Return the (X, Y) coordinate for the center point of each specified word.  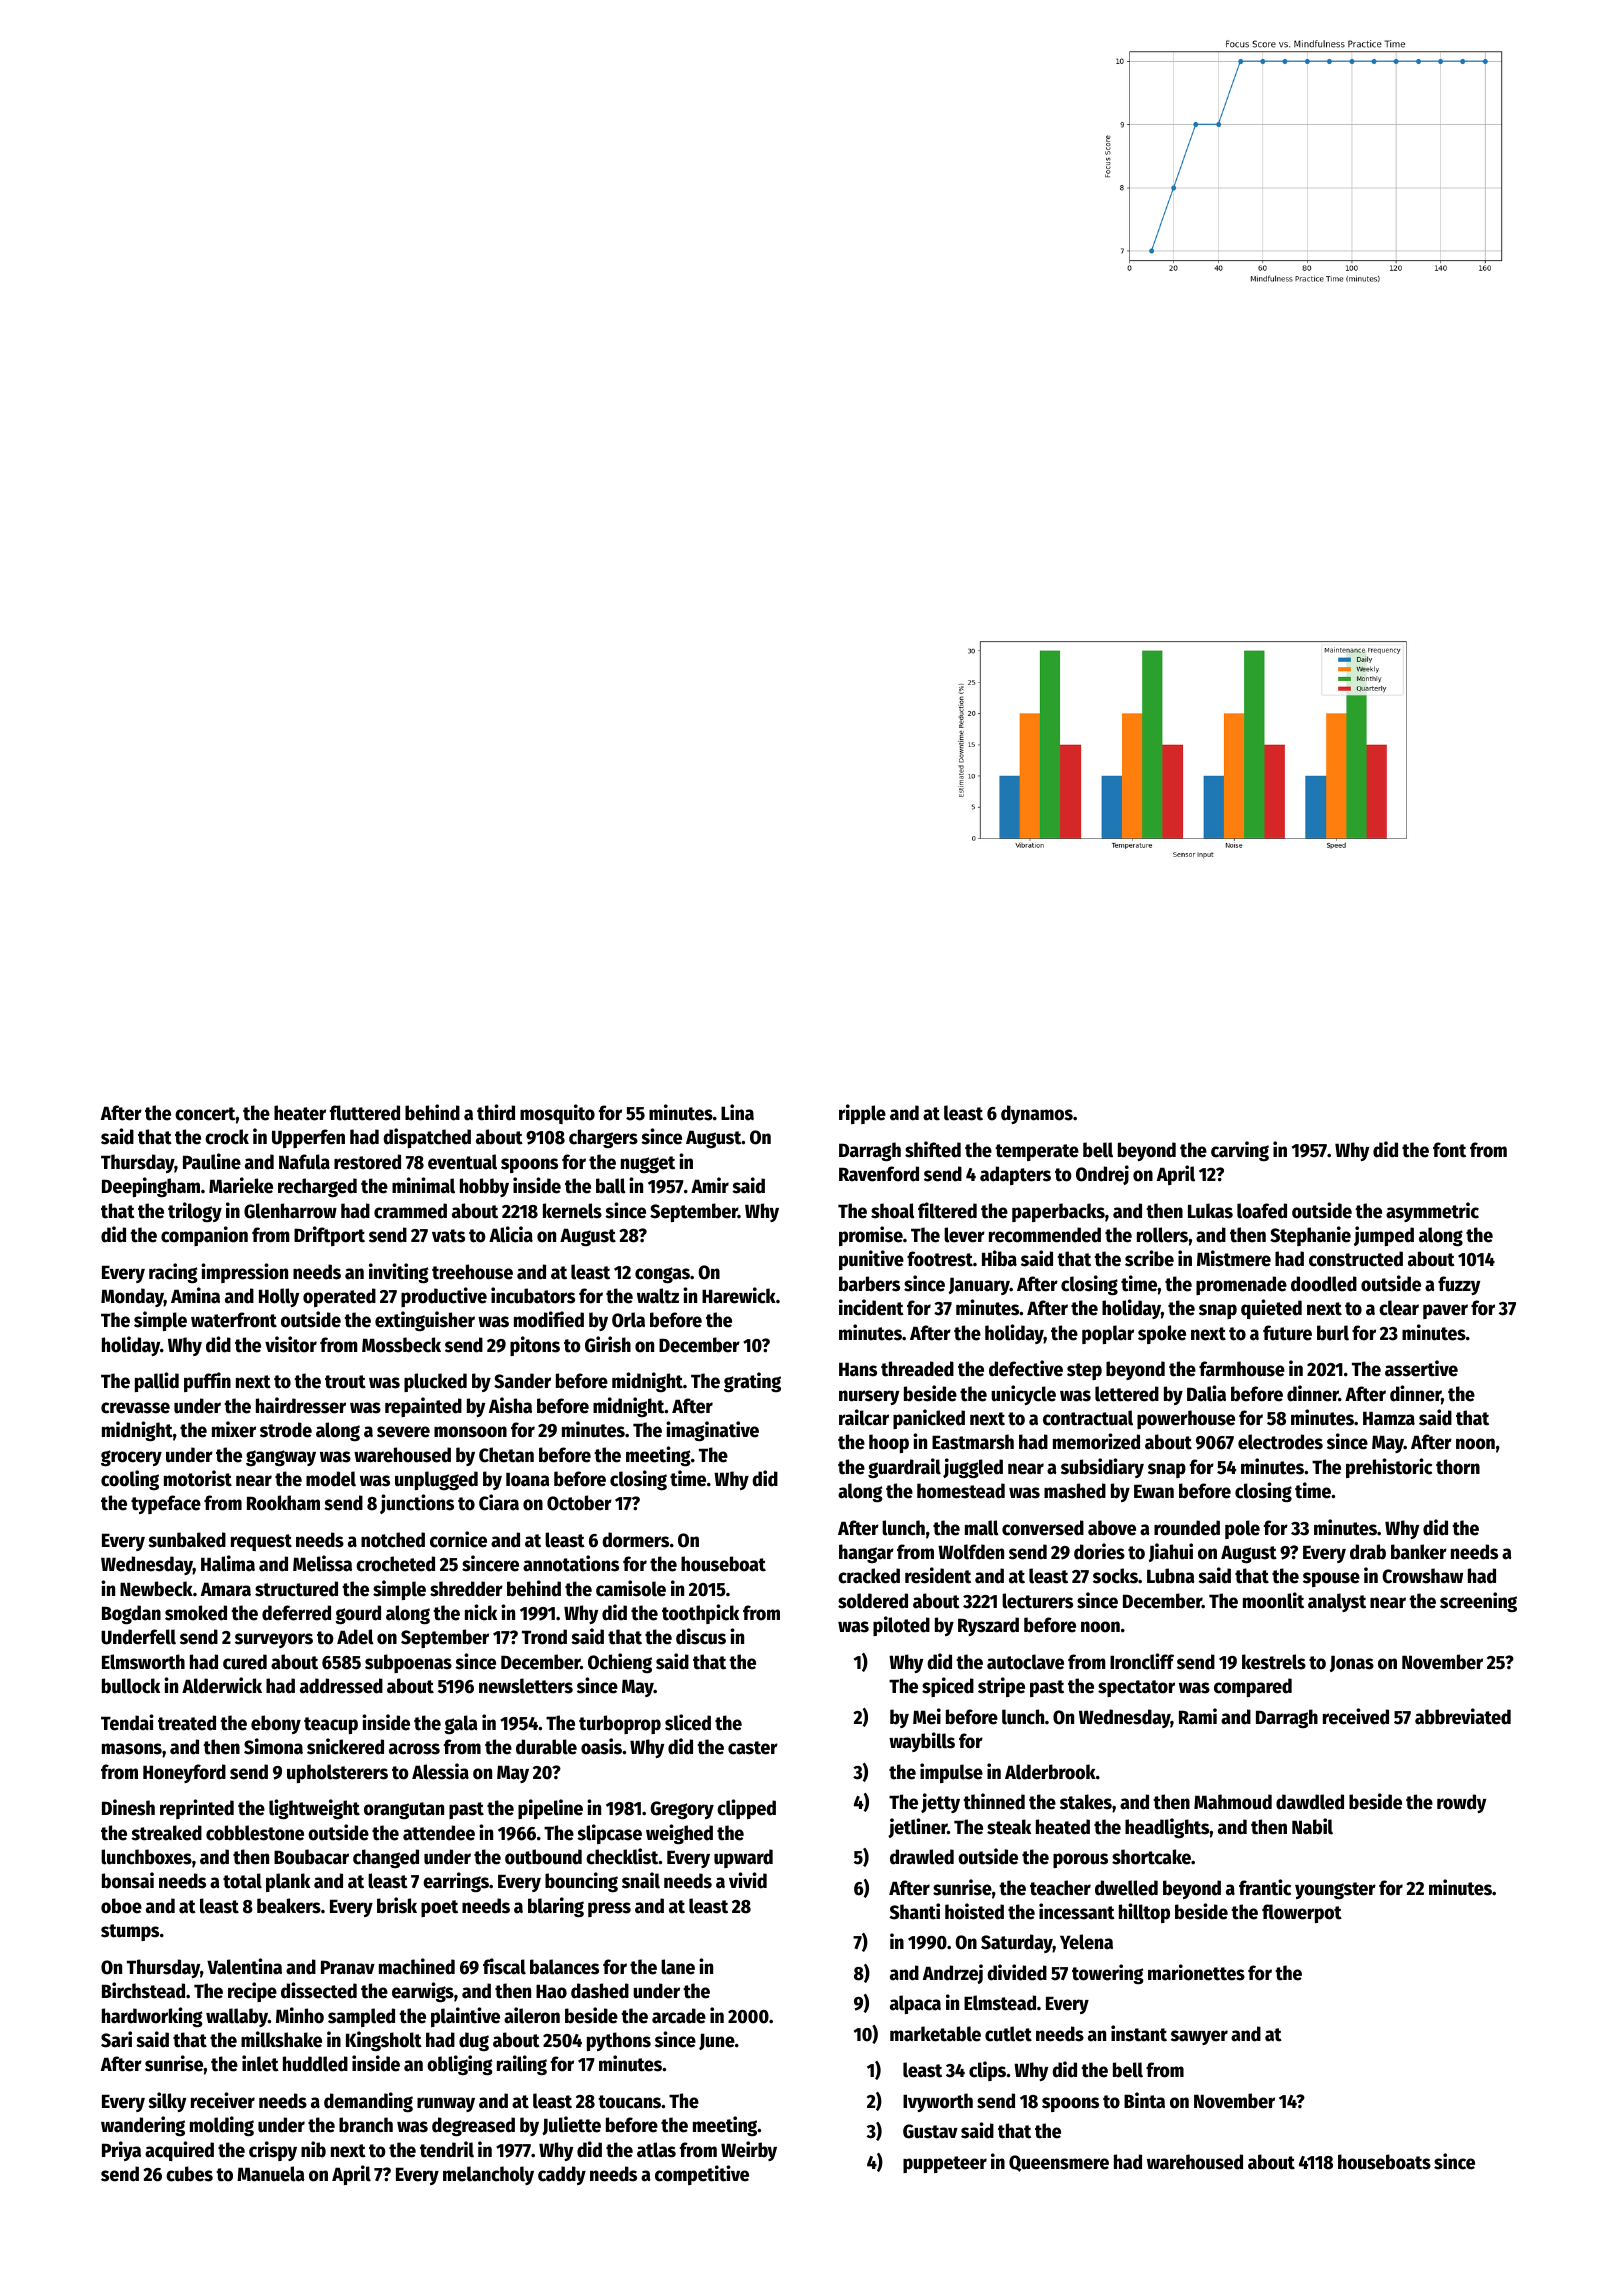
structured (296, 1589)
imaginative (712, 1431)
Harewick (739, 1295)
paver (1445, 1311)
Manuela (271, 2174)
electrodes (1280, 1442)
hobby (484, 1187)
